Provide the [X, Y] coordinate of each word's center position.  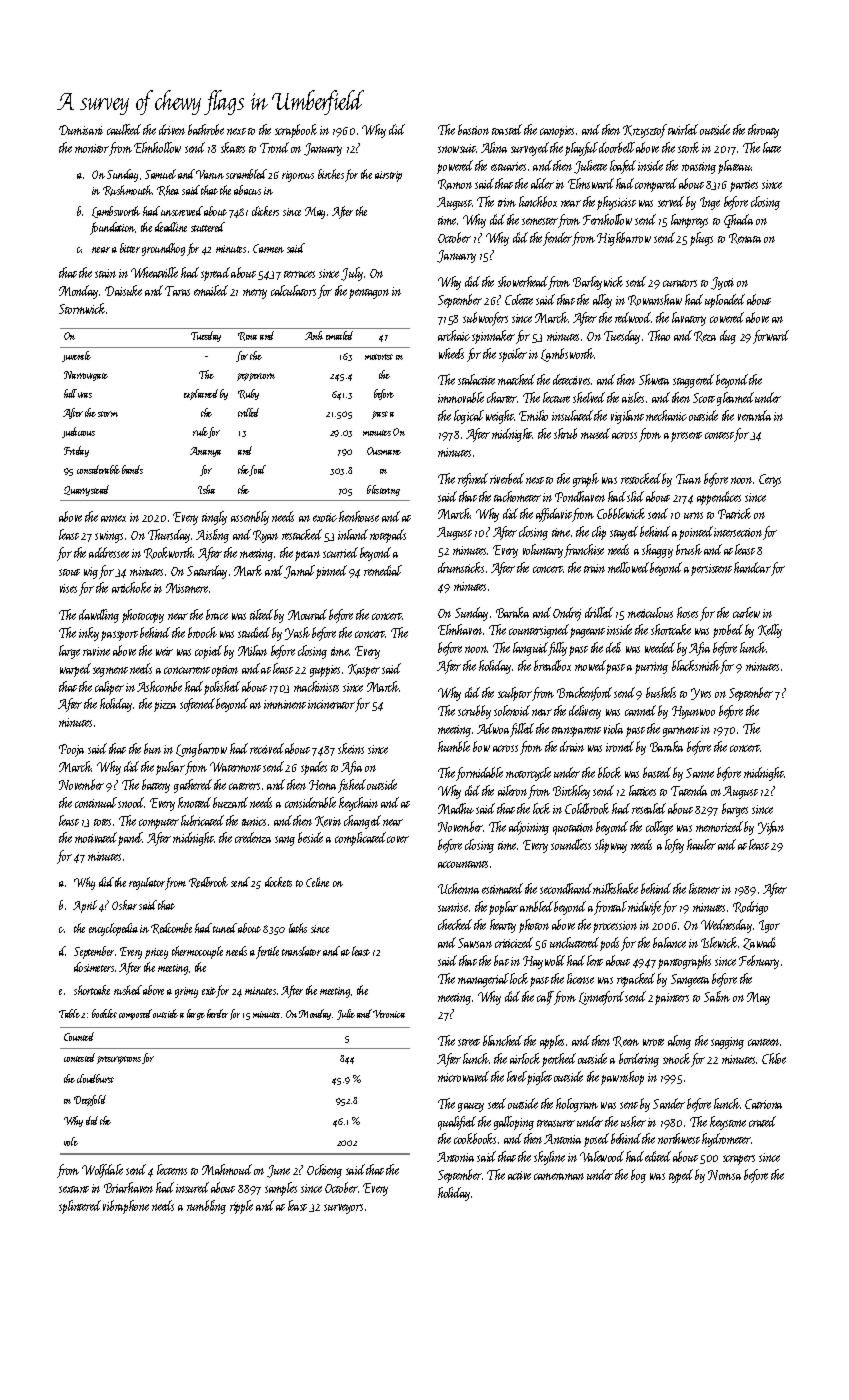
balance [669, 942]
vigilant [627, 417]
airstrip [388, 176]
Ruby [248, 394]
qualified [457, 1123]
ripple [241, 1207]
